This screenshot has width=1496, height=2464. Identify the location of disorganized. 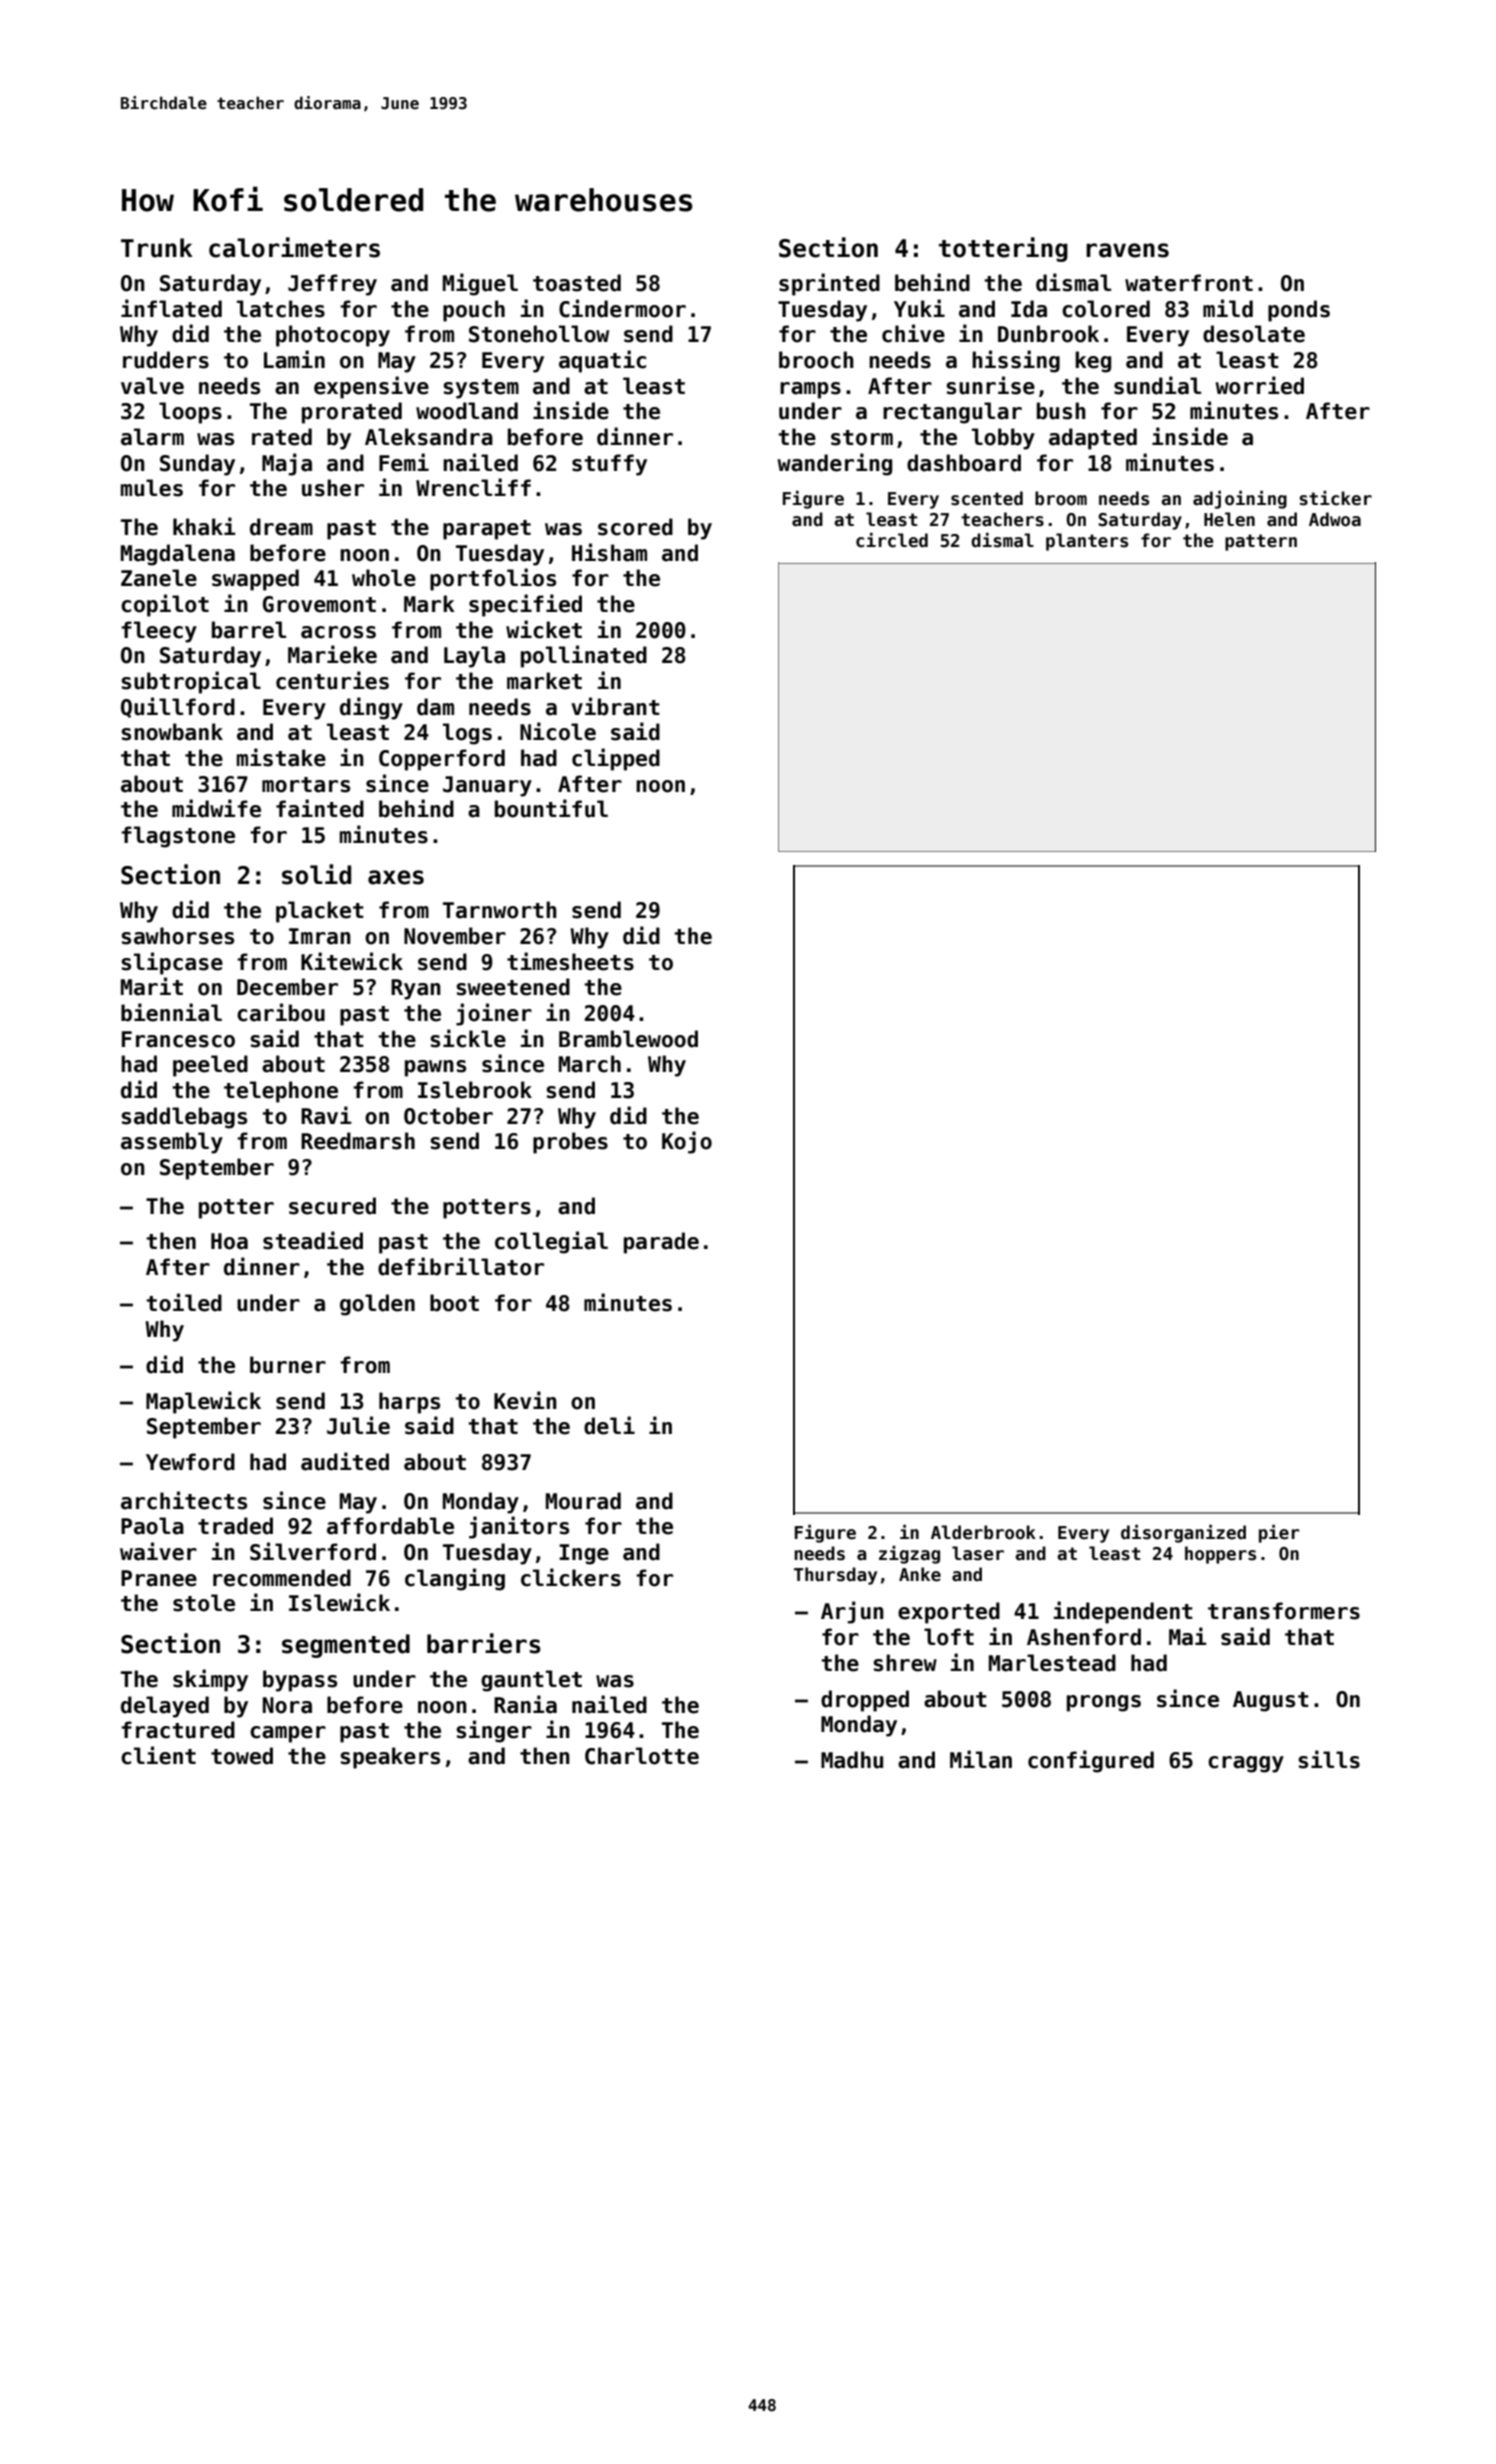
(1183, 1533).
